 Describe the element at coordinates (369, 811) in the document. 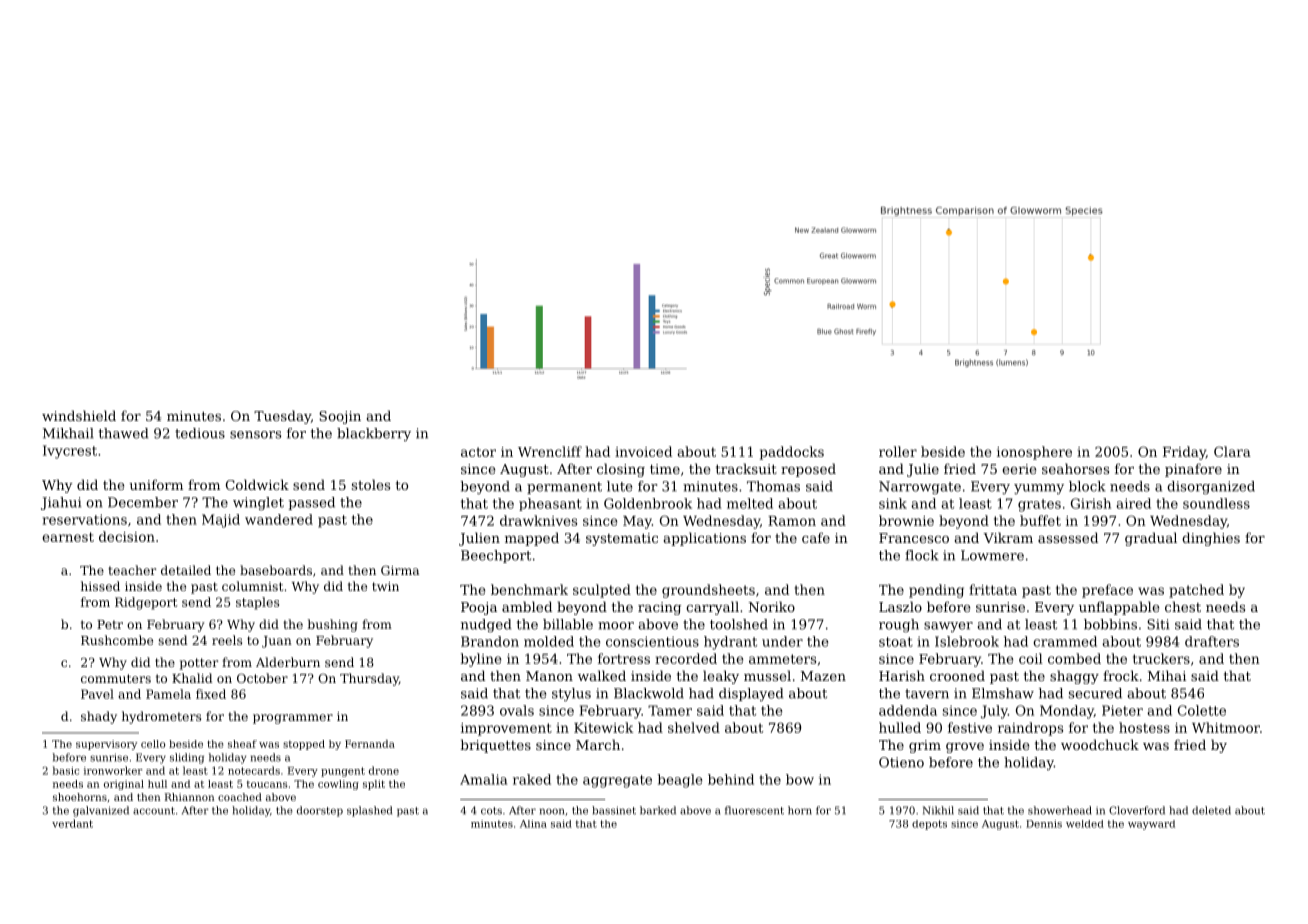

I see `splashed` at that location.
